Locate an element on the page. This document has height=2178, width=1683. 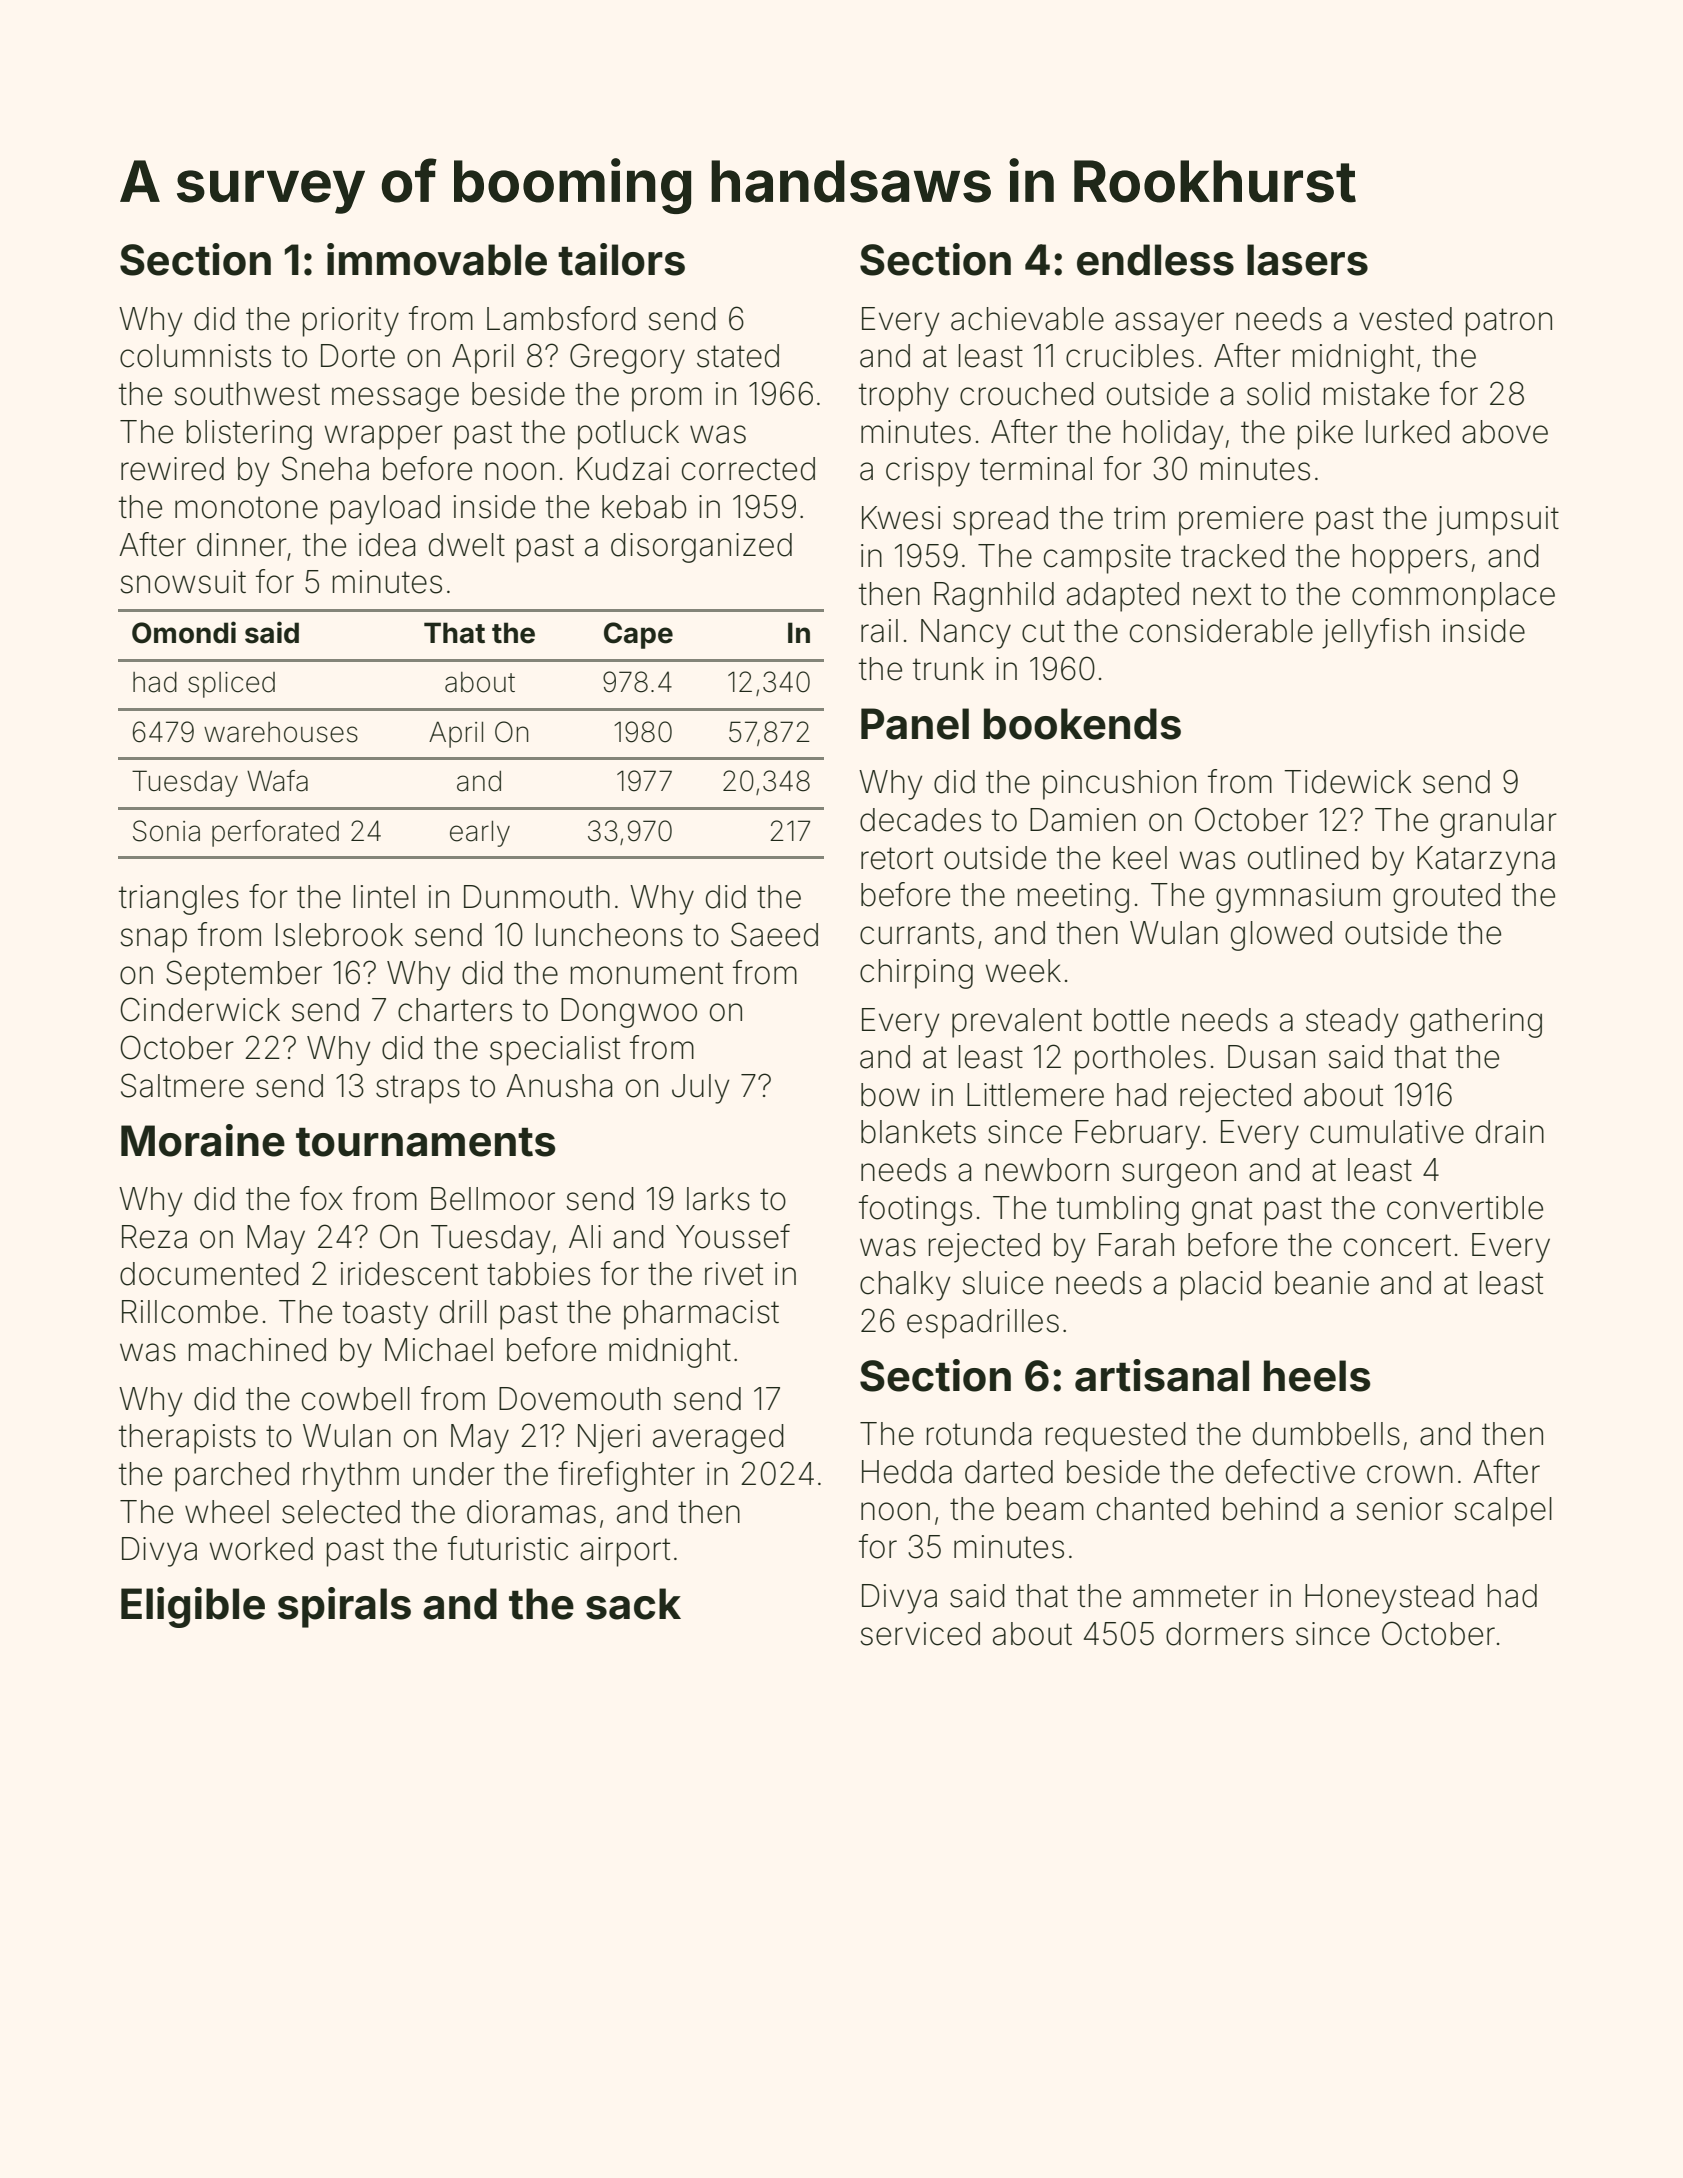
futuristic is located at coordinates (508, 1548).
